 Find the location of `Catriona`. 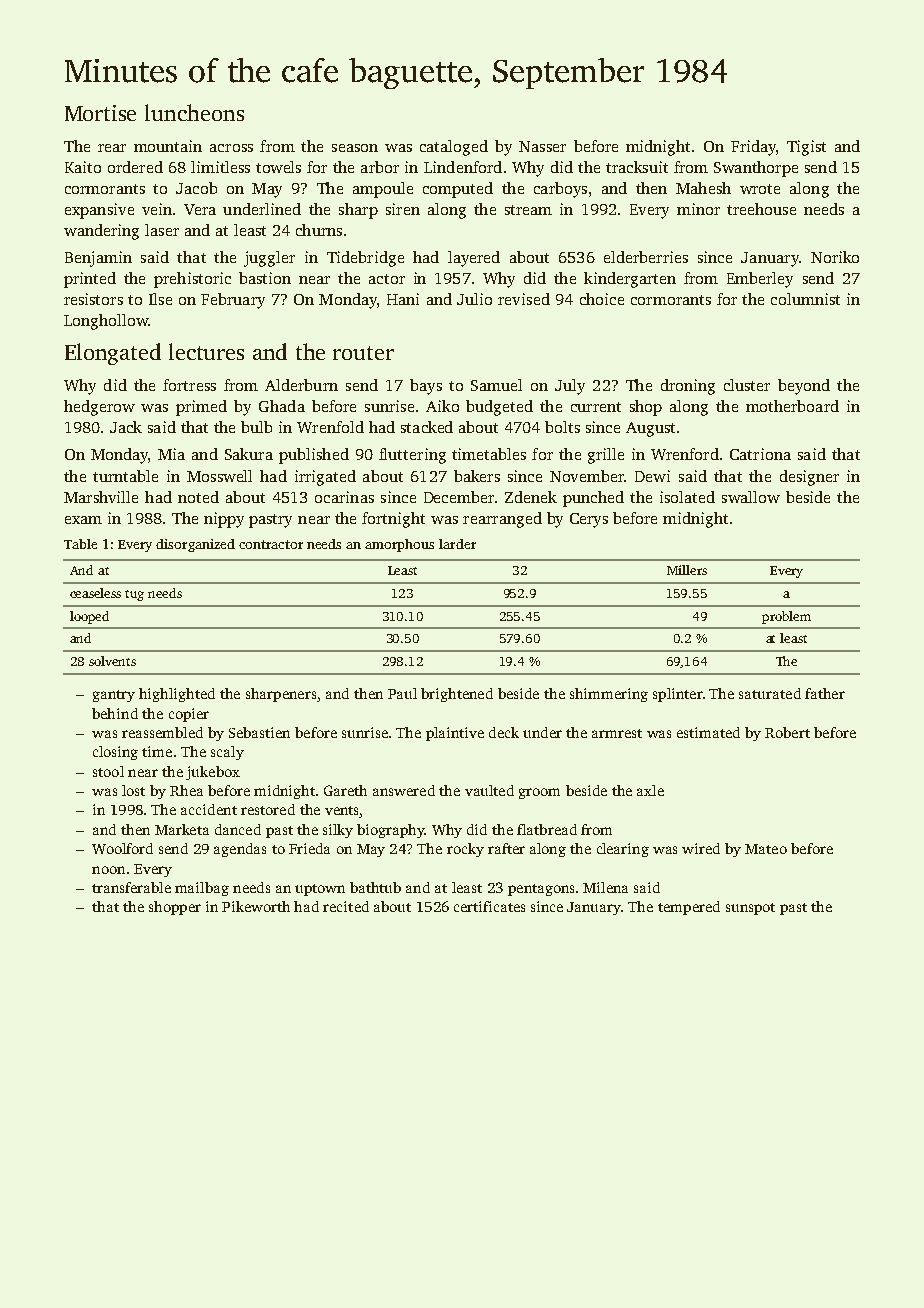

Catriona is located at coordinates (760, 454).
